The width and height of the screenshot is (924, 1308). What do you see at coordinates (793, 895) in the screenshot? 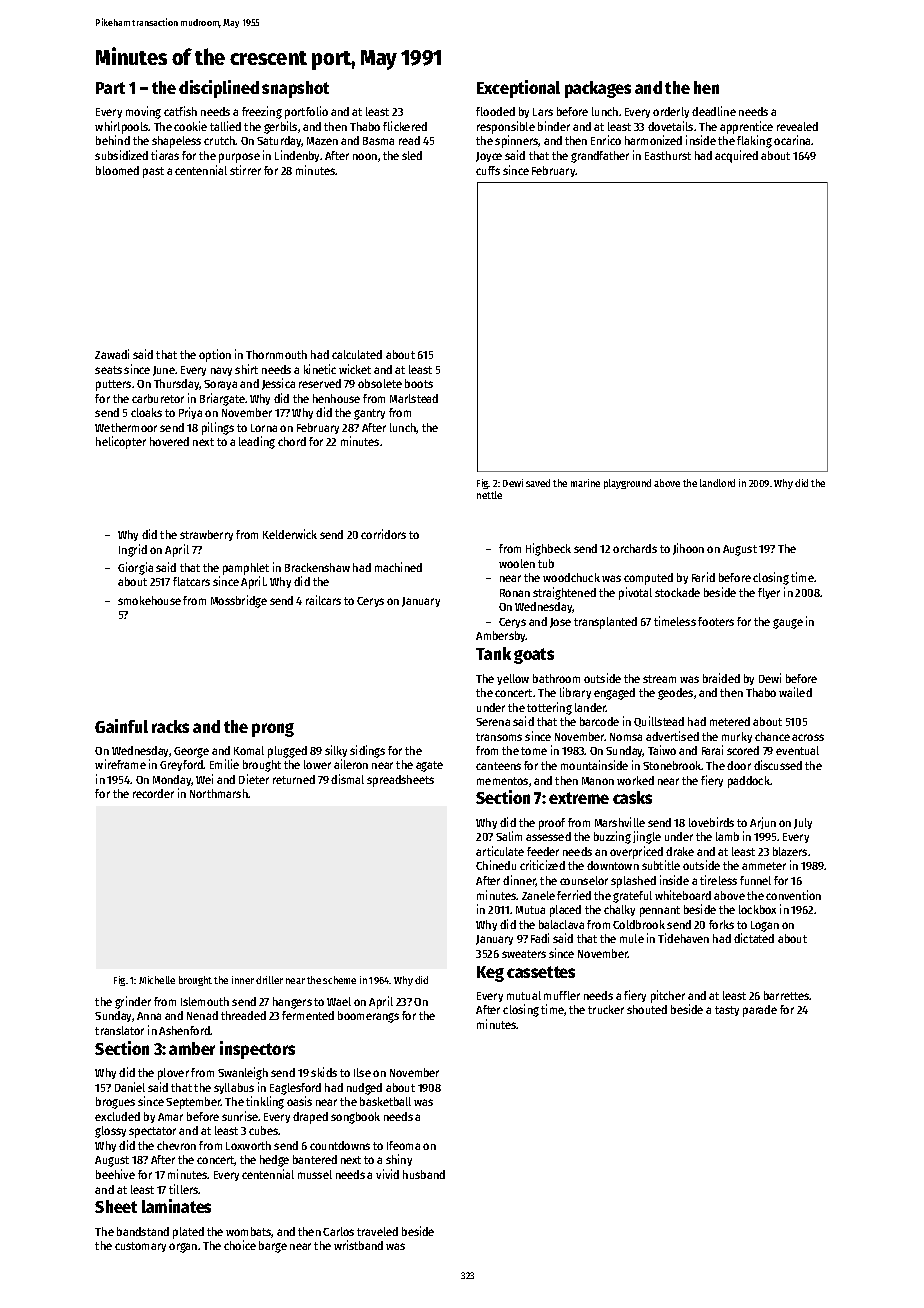
I see `convention` at bounding box center [793, 895].
